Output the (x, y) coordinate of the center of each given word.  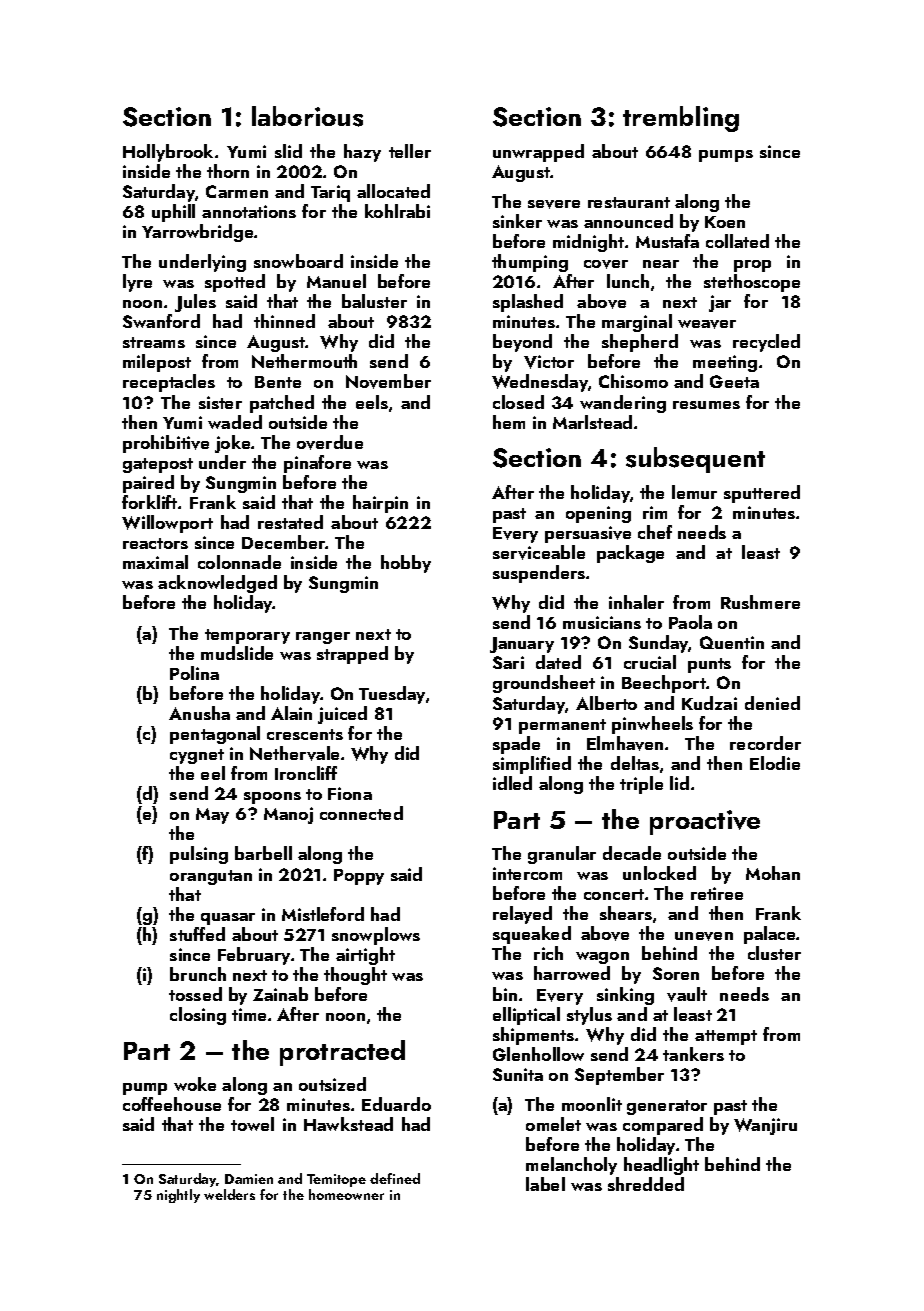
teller (410, 151)
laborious (307, 116)
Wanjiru (765, 1126)
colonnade (239, 562)
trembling (681, 119)
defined (395, 1178)
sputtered (762, 494)
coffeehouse (172, 1104)
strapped (352, 655)
